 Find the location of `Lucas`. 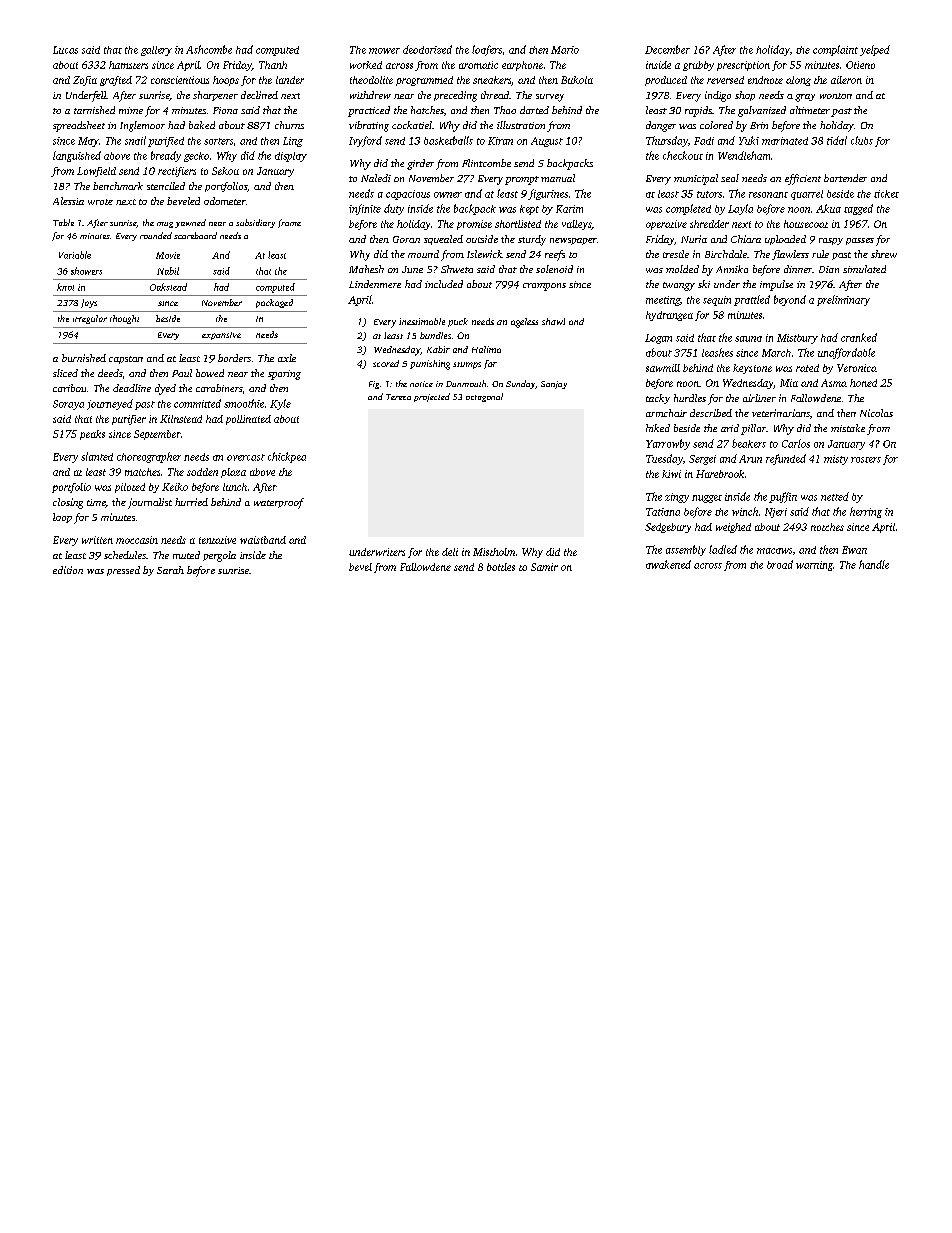

Lucas is located at coordinates (65, 50).
